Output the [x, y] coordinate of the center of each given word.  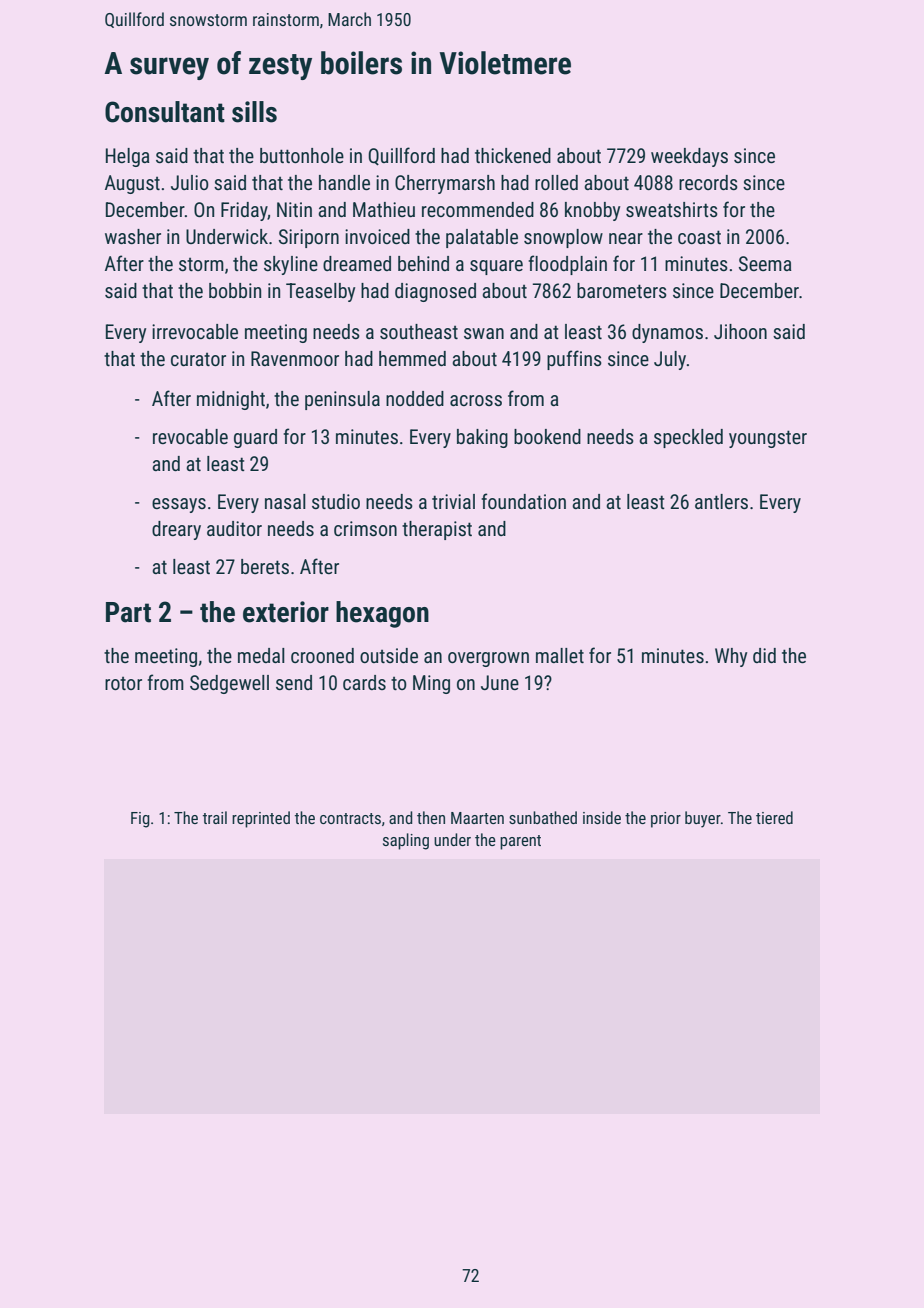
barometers [622, 290]
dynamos [667, 333]
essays [179, 505]
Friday [244, 211]
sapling [406, 841]
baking [482, 438]
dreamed [357, 263]
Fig [140, 820]
